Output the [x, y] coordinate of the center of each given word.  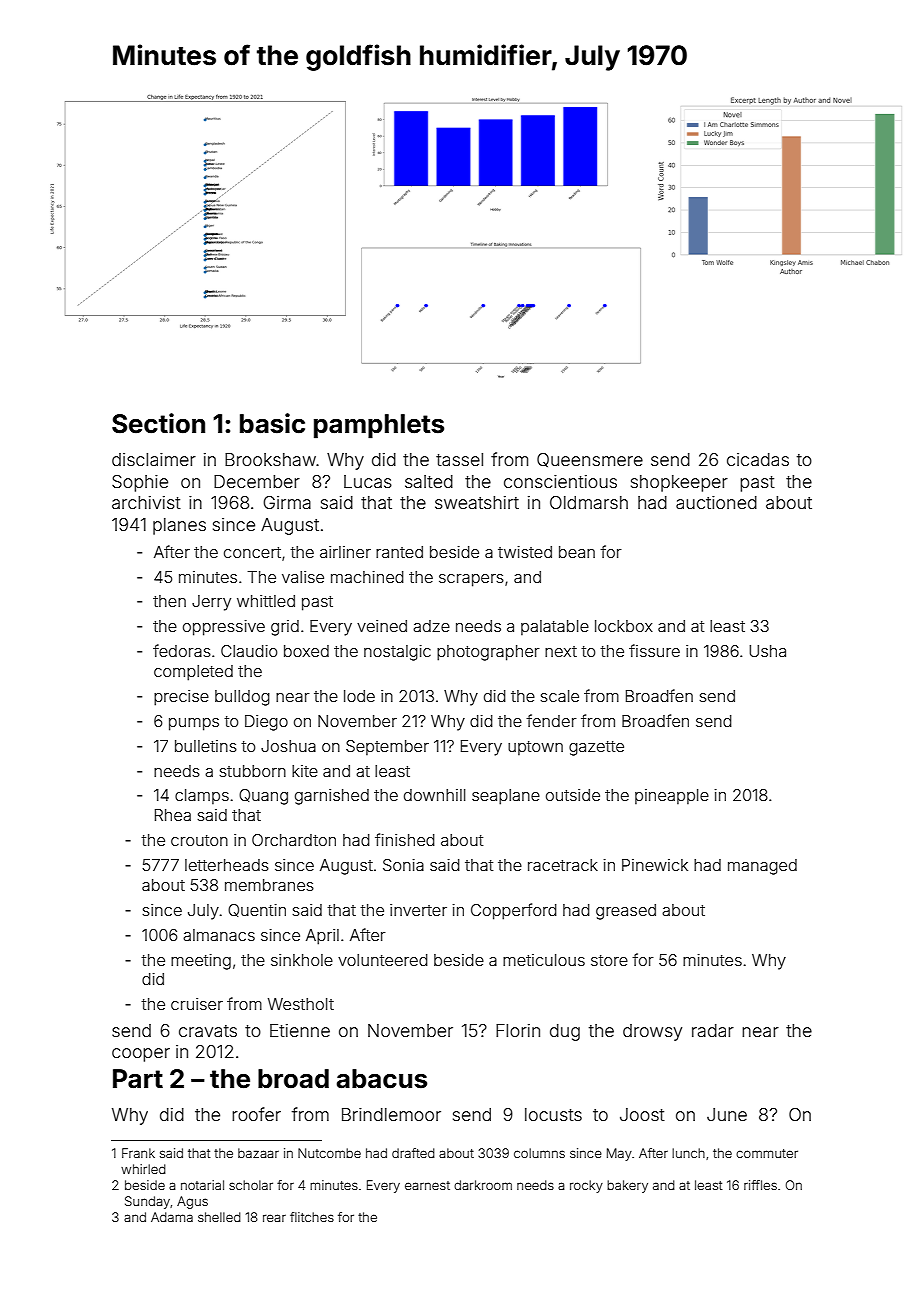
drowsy [652, 1032]
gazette [596, 748]
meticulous [544, 960]
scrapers [471, 580]
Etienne [300, 1030]
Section [158, 423]
